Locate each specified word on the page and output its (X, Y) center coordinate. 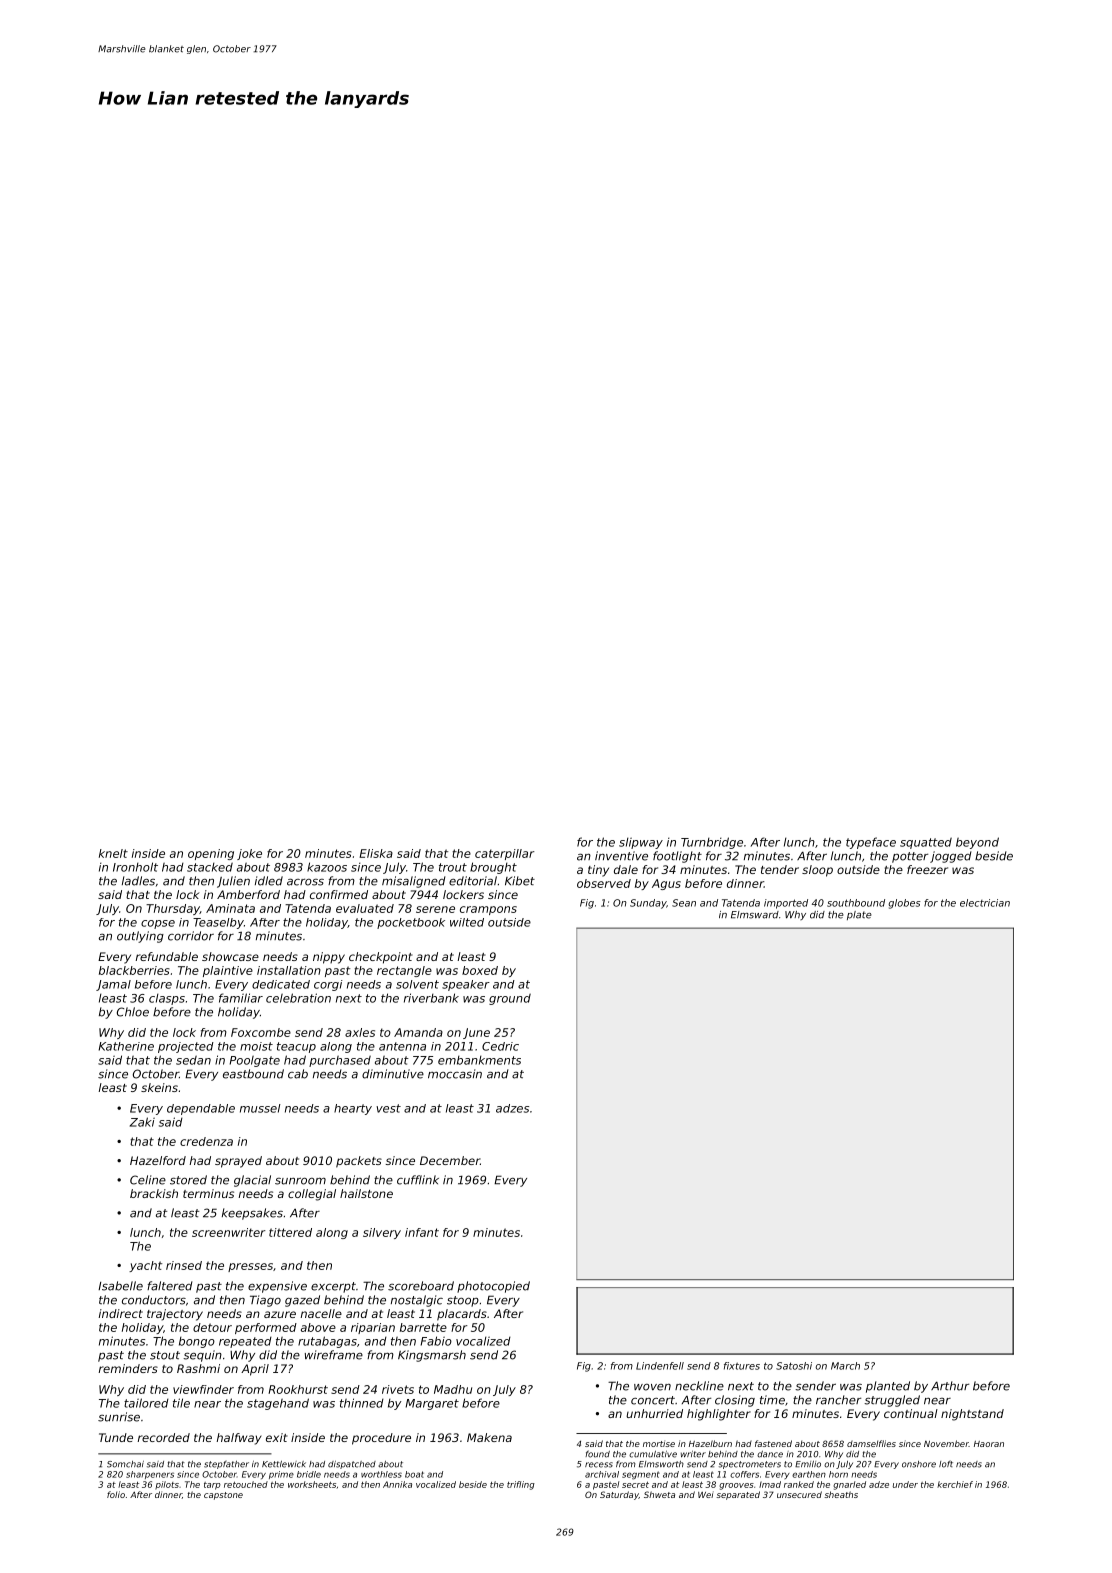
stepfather (226, 1465)
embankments (479, 1060)
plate (859, 915)
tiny (598, 871)
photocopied (493, 1287)
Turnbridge (712, 843)
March (845, 1366)
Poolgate (255, 1061)
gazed (302, 1301)
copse (158, 924)
